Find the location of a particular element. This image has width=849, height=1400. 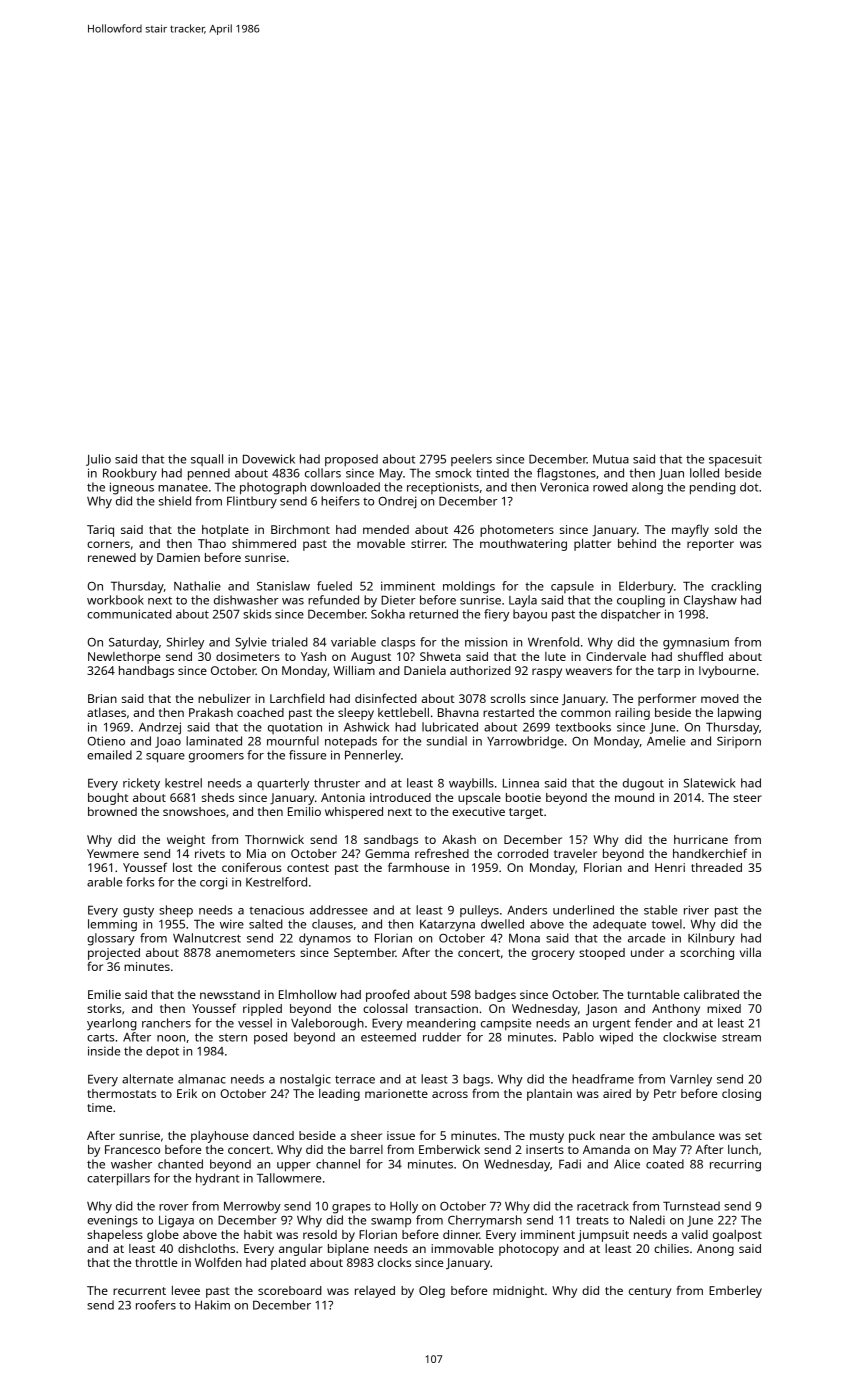

dishcloths is located at coordinates (206, 1248).
